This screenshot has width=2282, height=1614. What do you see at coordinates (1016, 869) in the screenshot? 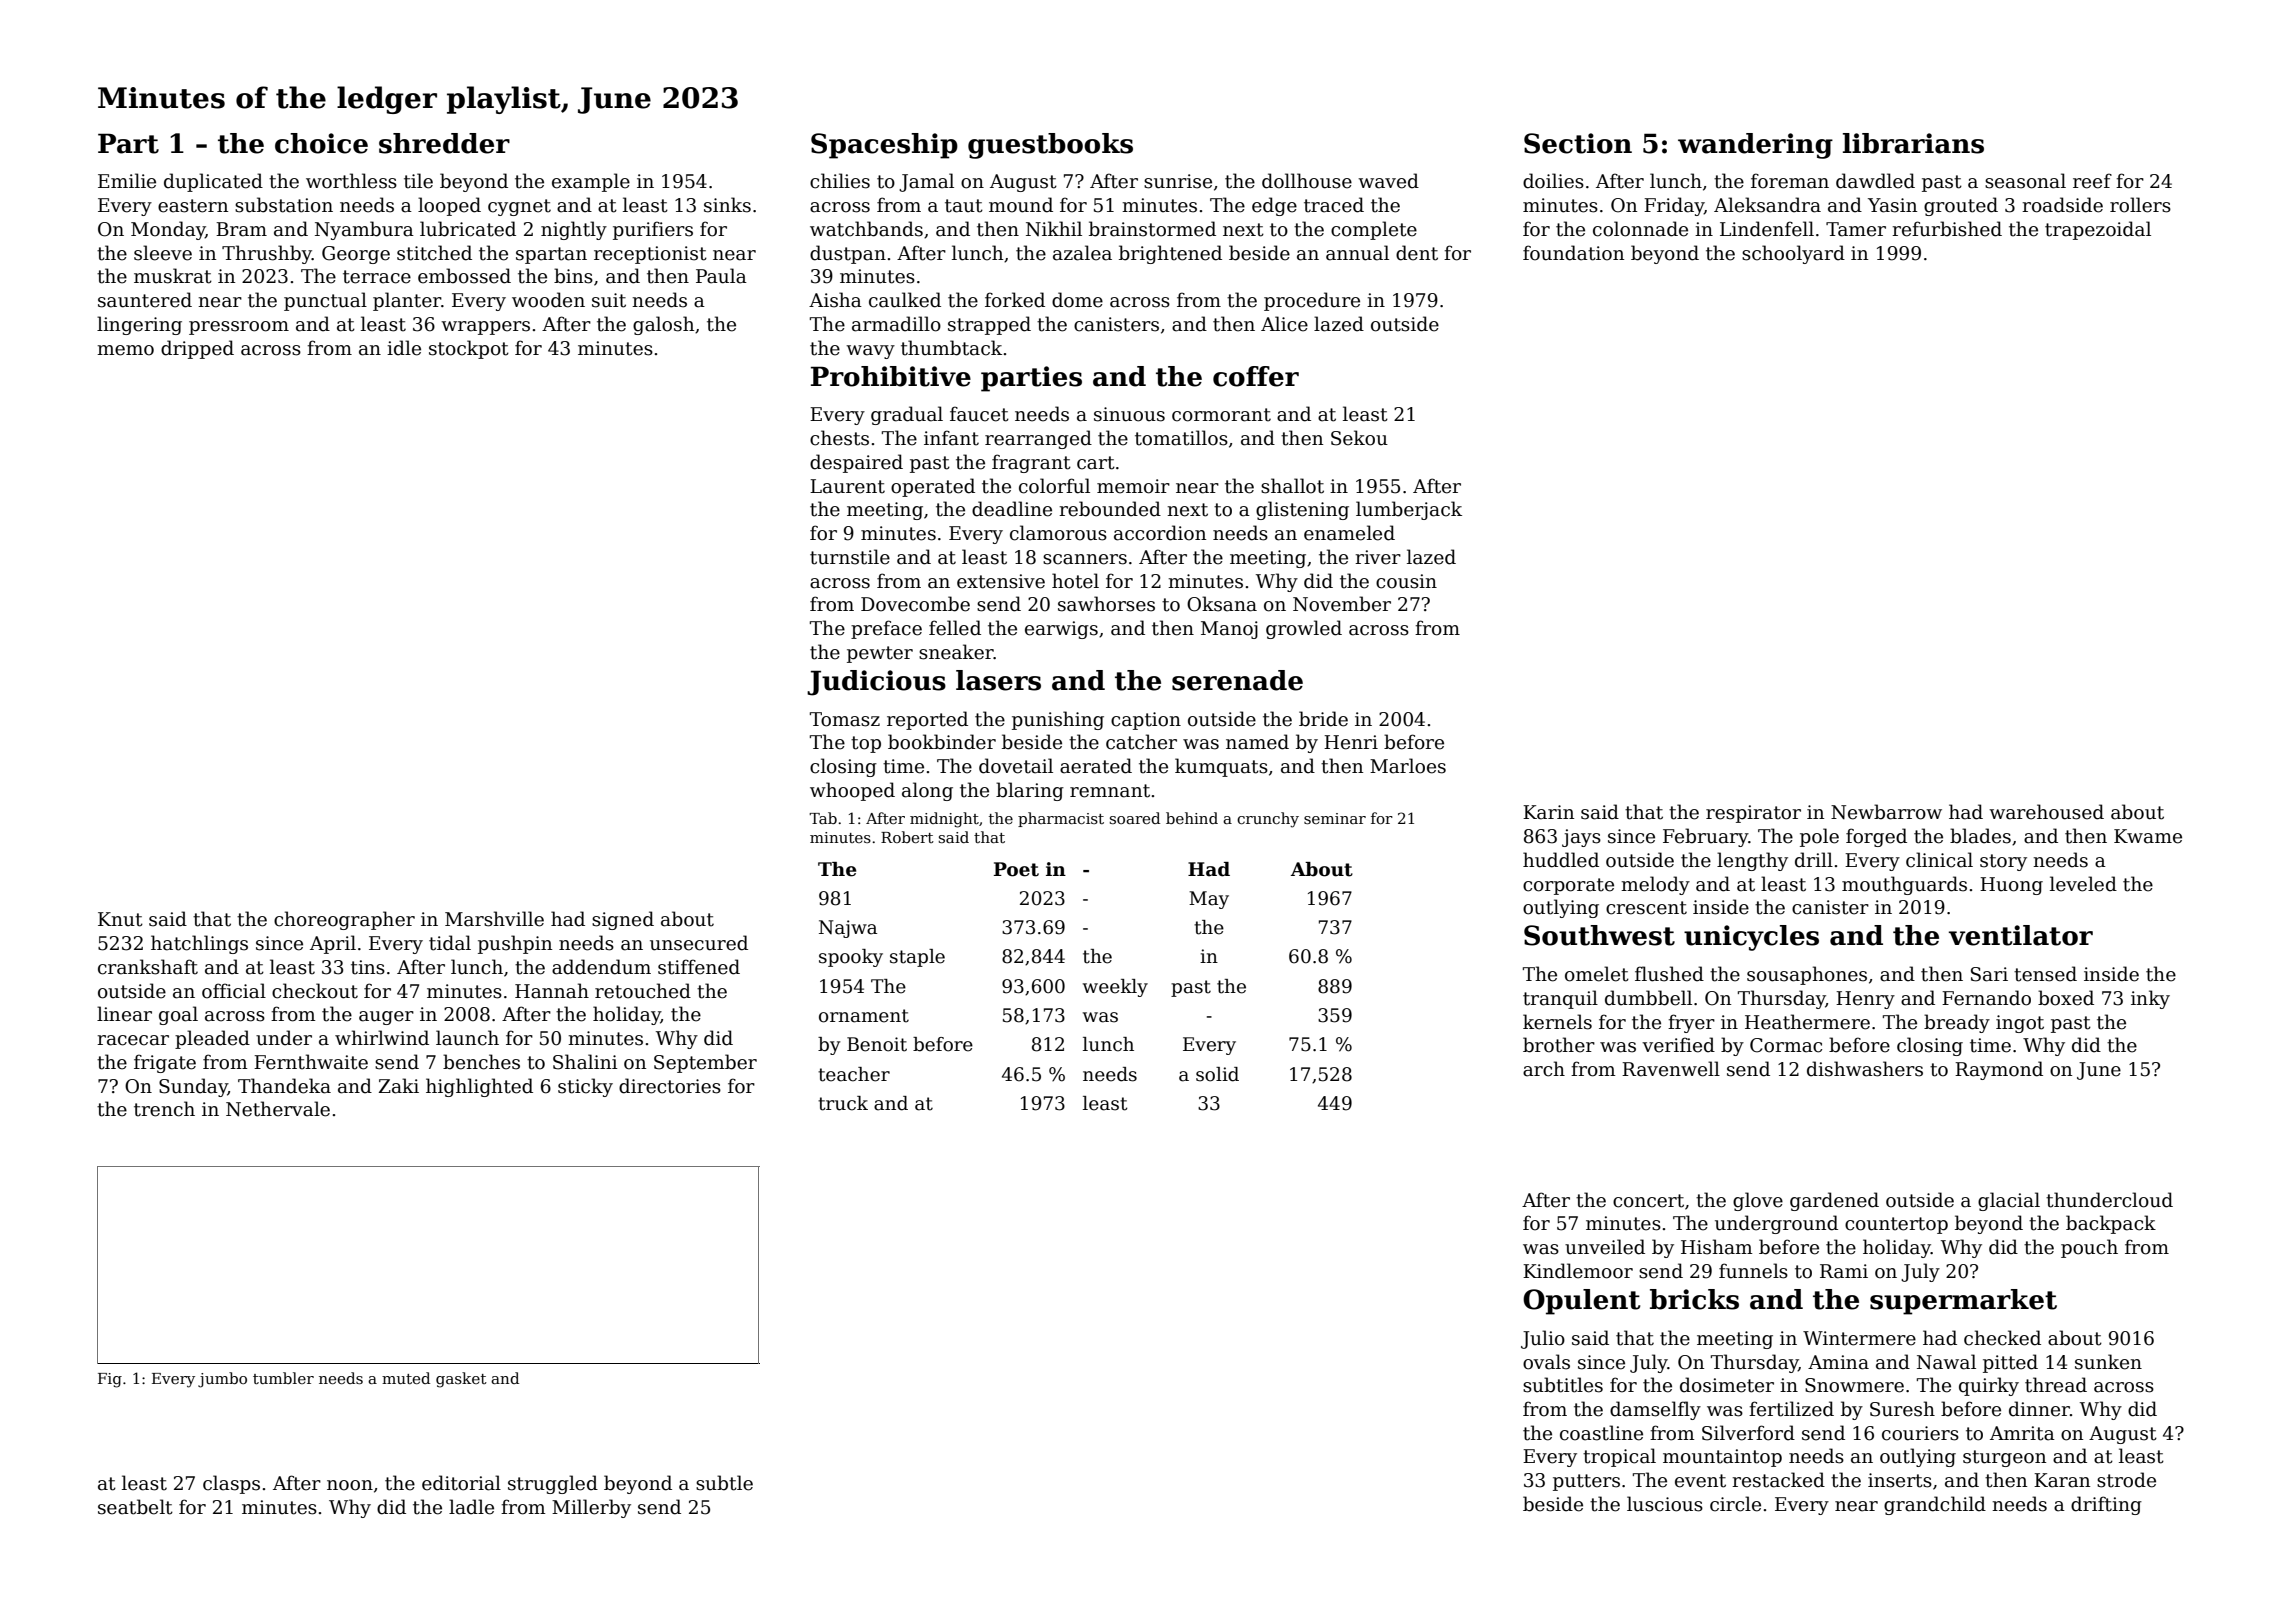
I see `Poet` at bounding box center [1016, 869].
